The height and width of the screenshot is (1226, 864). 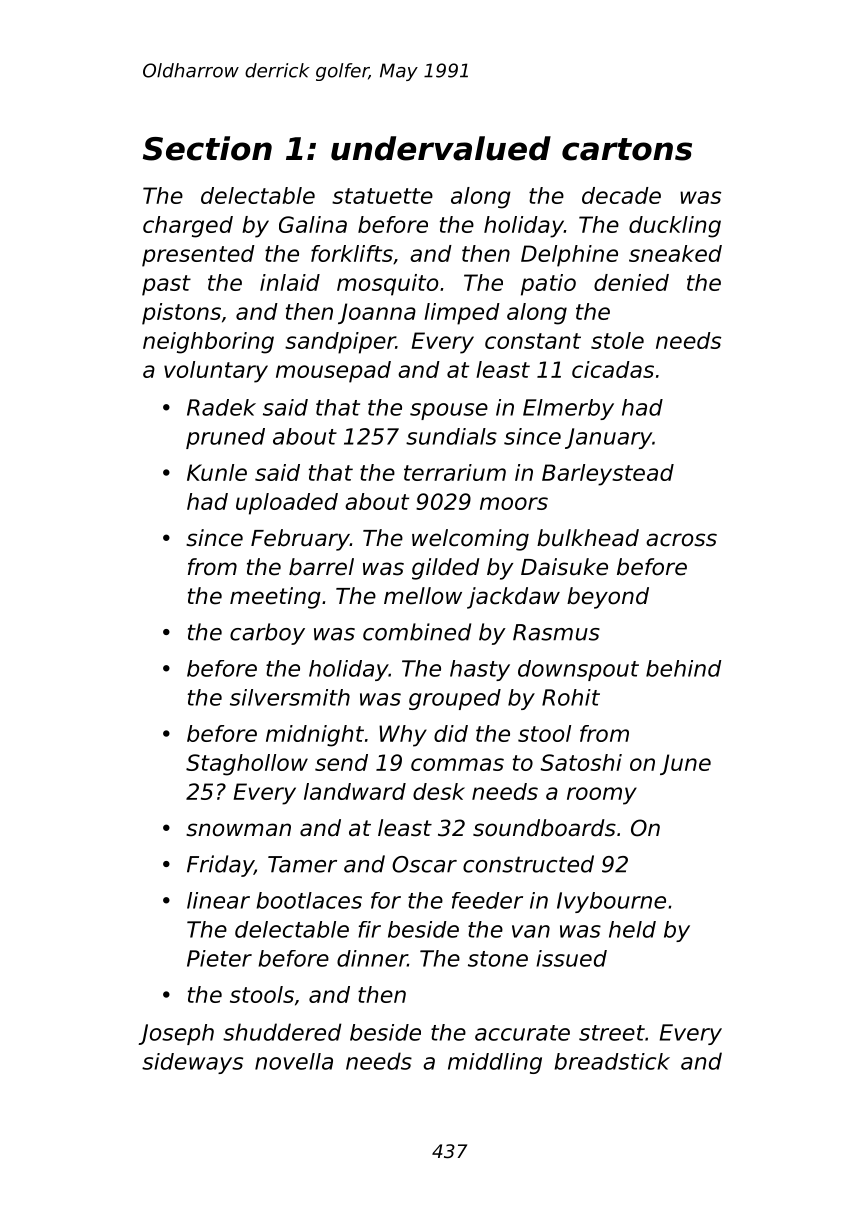 What do you see at coordinates (423, 596) in the screenshot?
I see `mellow` at bounding box center [423, 596].
